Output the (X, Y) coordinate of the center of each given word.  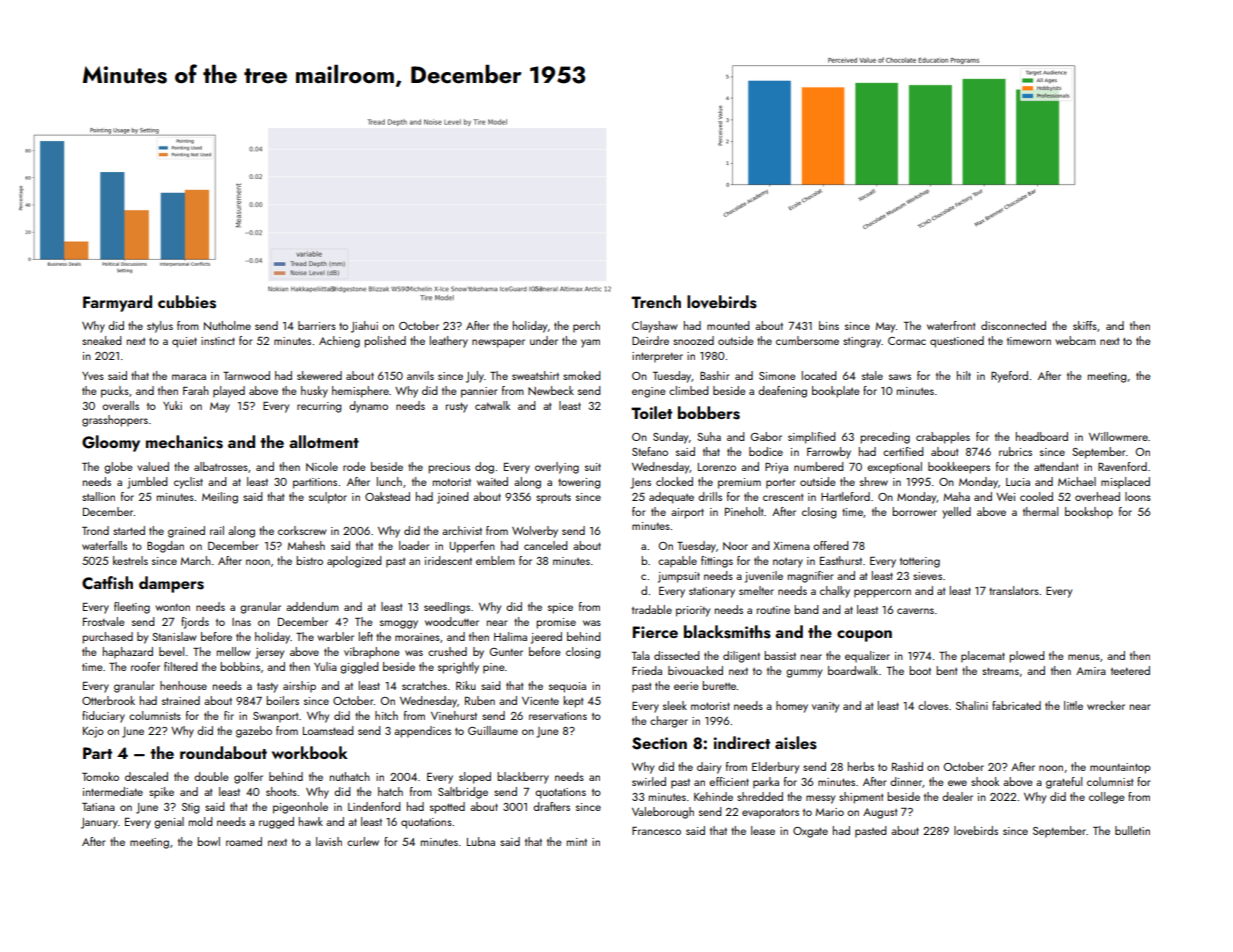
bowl (208, 841)
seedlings (447, 608)
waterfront (951, 325)
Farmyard (117, 303)
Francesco (656, 831)
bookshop (1089, 513)
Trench (656, 301)
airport (687, 513)
